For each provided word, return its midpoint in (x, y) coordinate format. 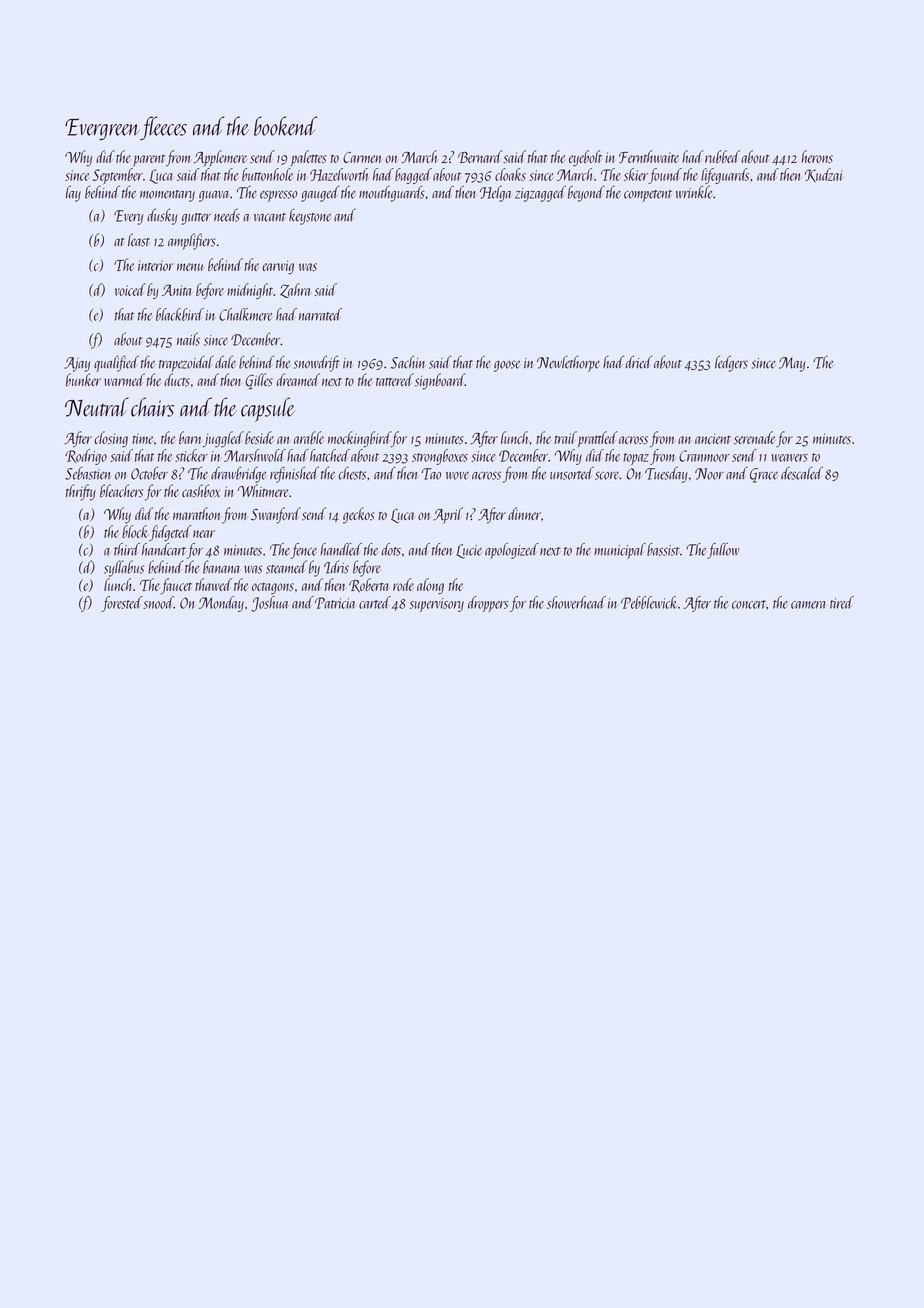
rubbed (722, 156)
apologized (512, 551)
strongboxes (440, 457)
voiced (130, 289)
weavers (790, 458)
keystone (310, 217)
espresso (278, 196)
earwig (278, 267)
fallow (723, 551)
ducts (177, 380)
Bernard (480, 156)
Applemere (220, 158)
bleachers (121, 491)
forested (122, 604)
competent (648, 196)
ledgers (731, 363)
